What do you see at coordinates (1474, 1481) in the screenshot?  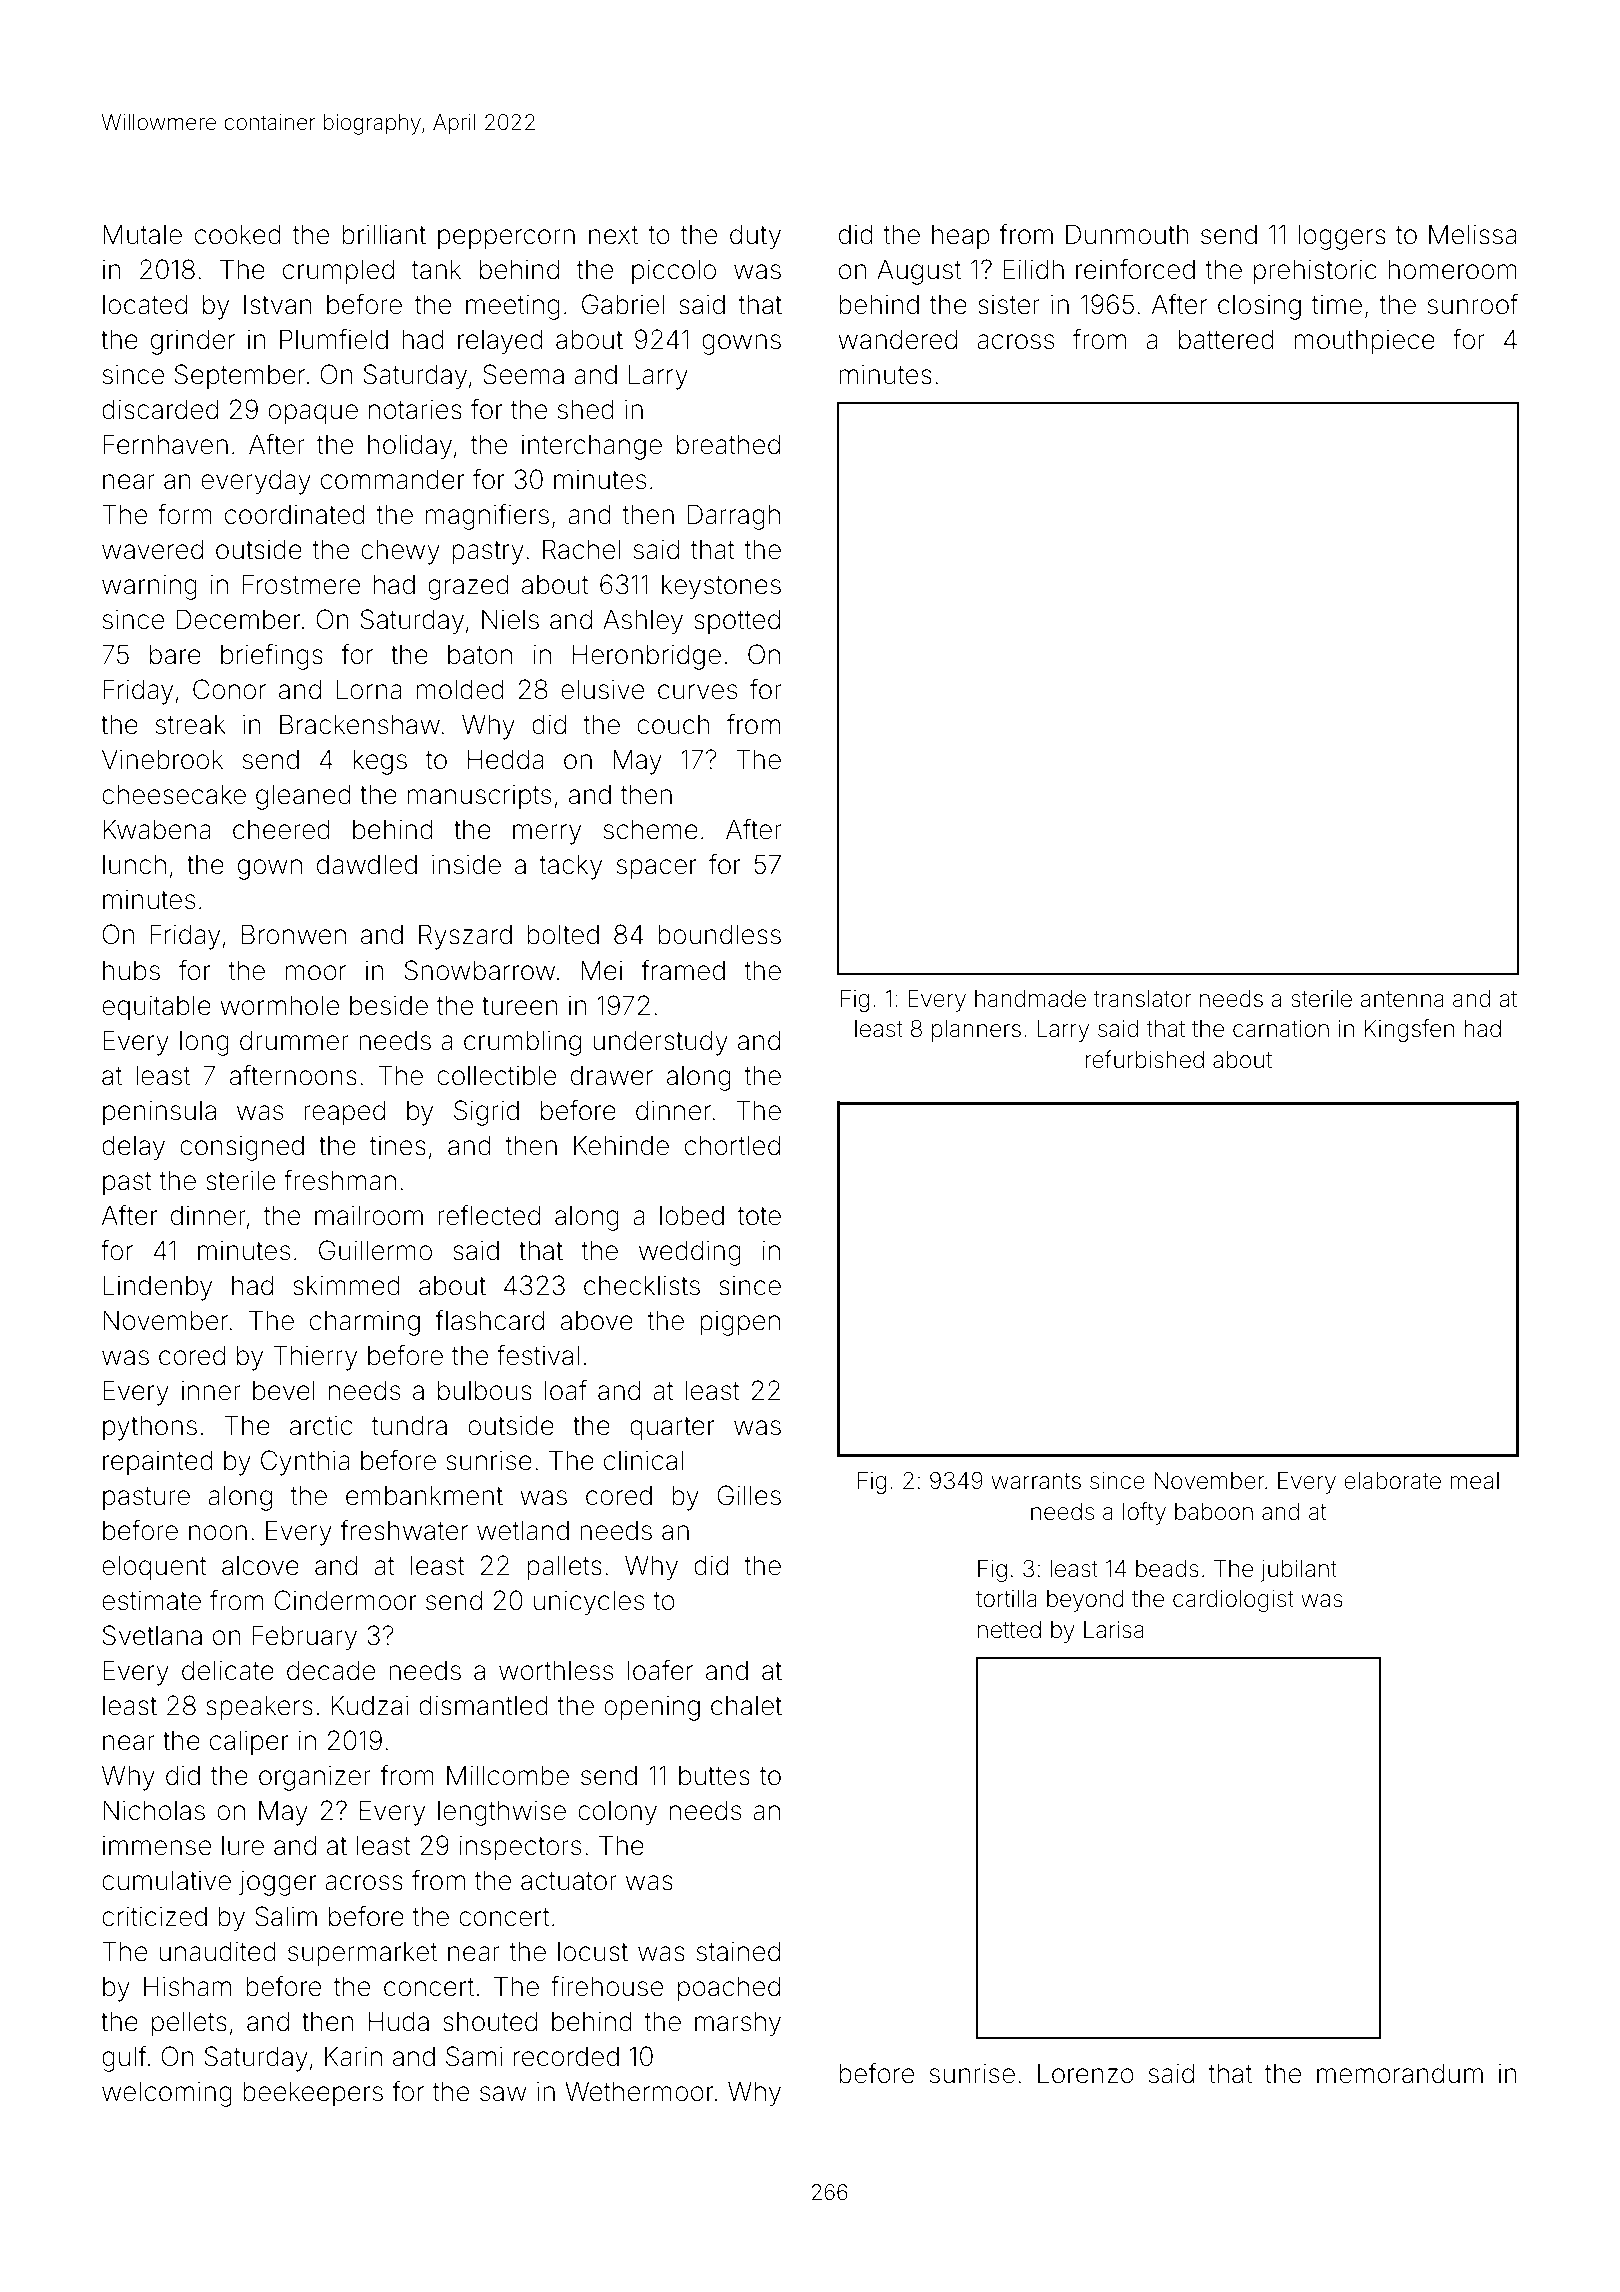 I see `meal` at bounding box center [1474, 1481].
